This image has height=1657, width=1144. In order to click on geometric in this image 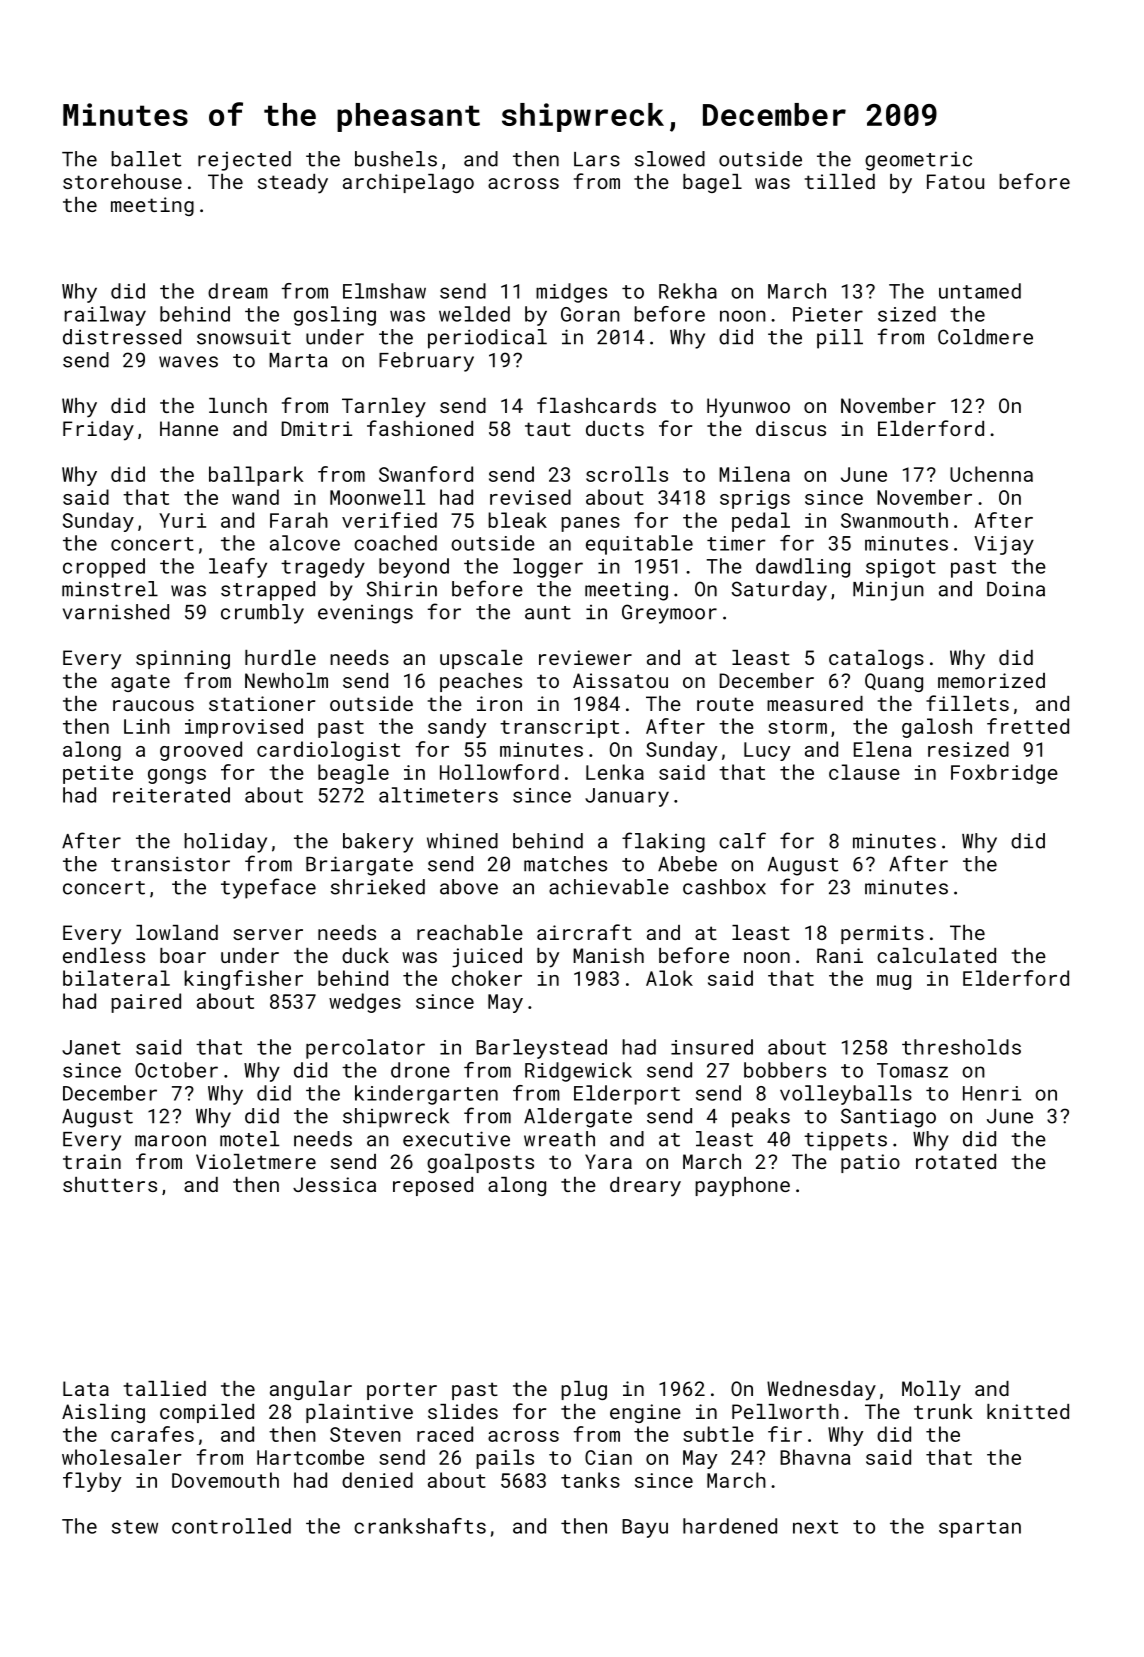, I will do `click(918, 161)`.
